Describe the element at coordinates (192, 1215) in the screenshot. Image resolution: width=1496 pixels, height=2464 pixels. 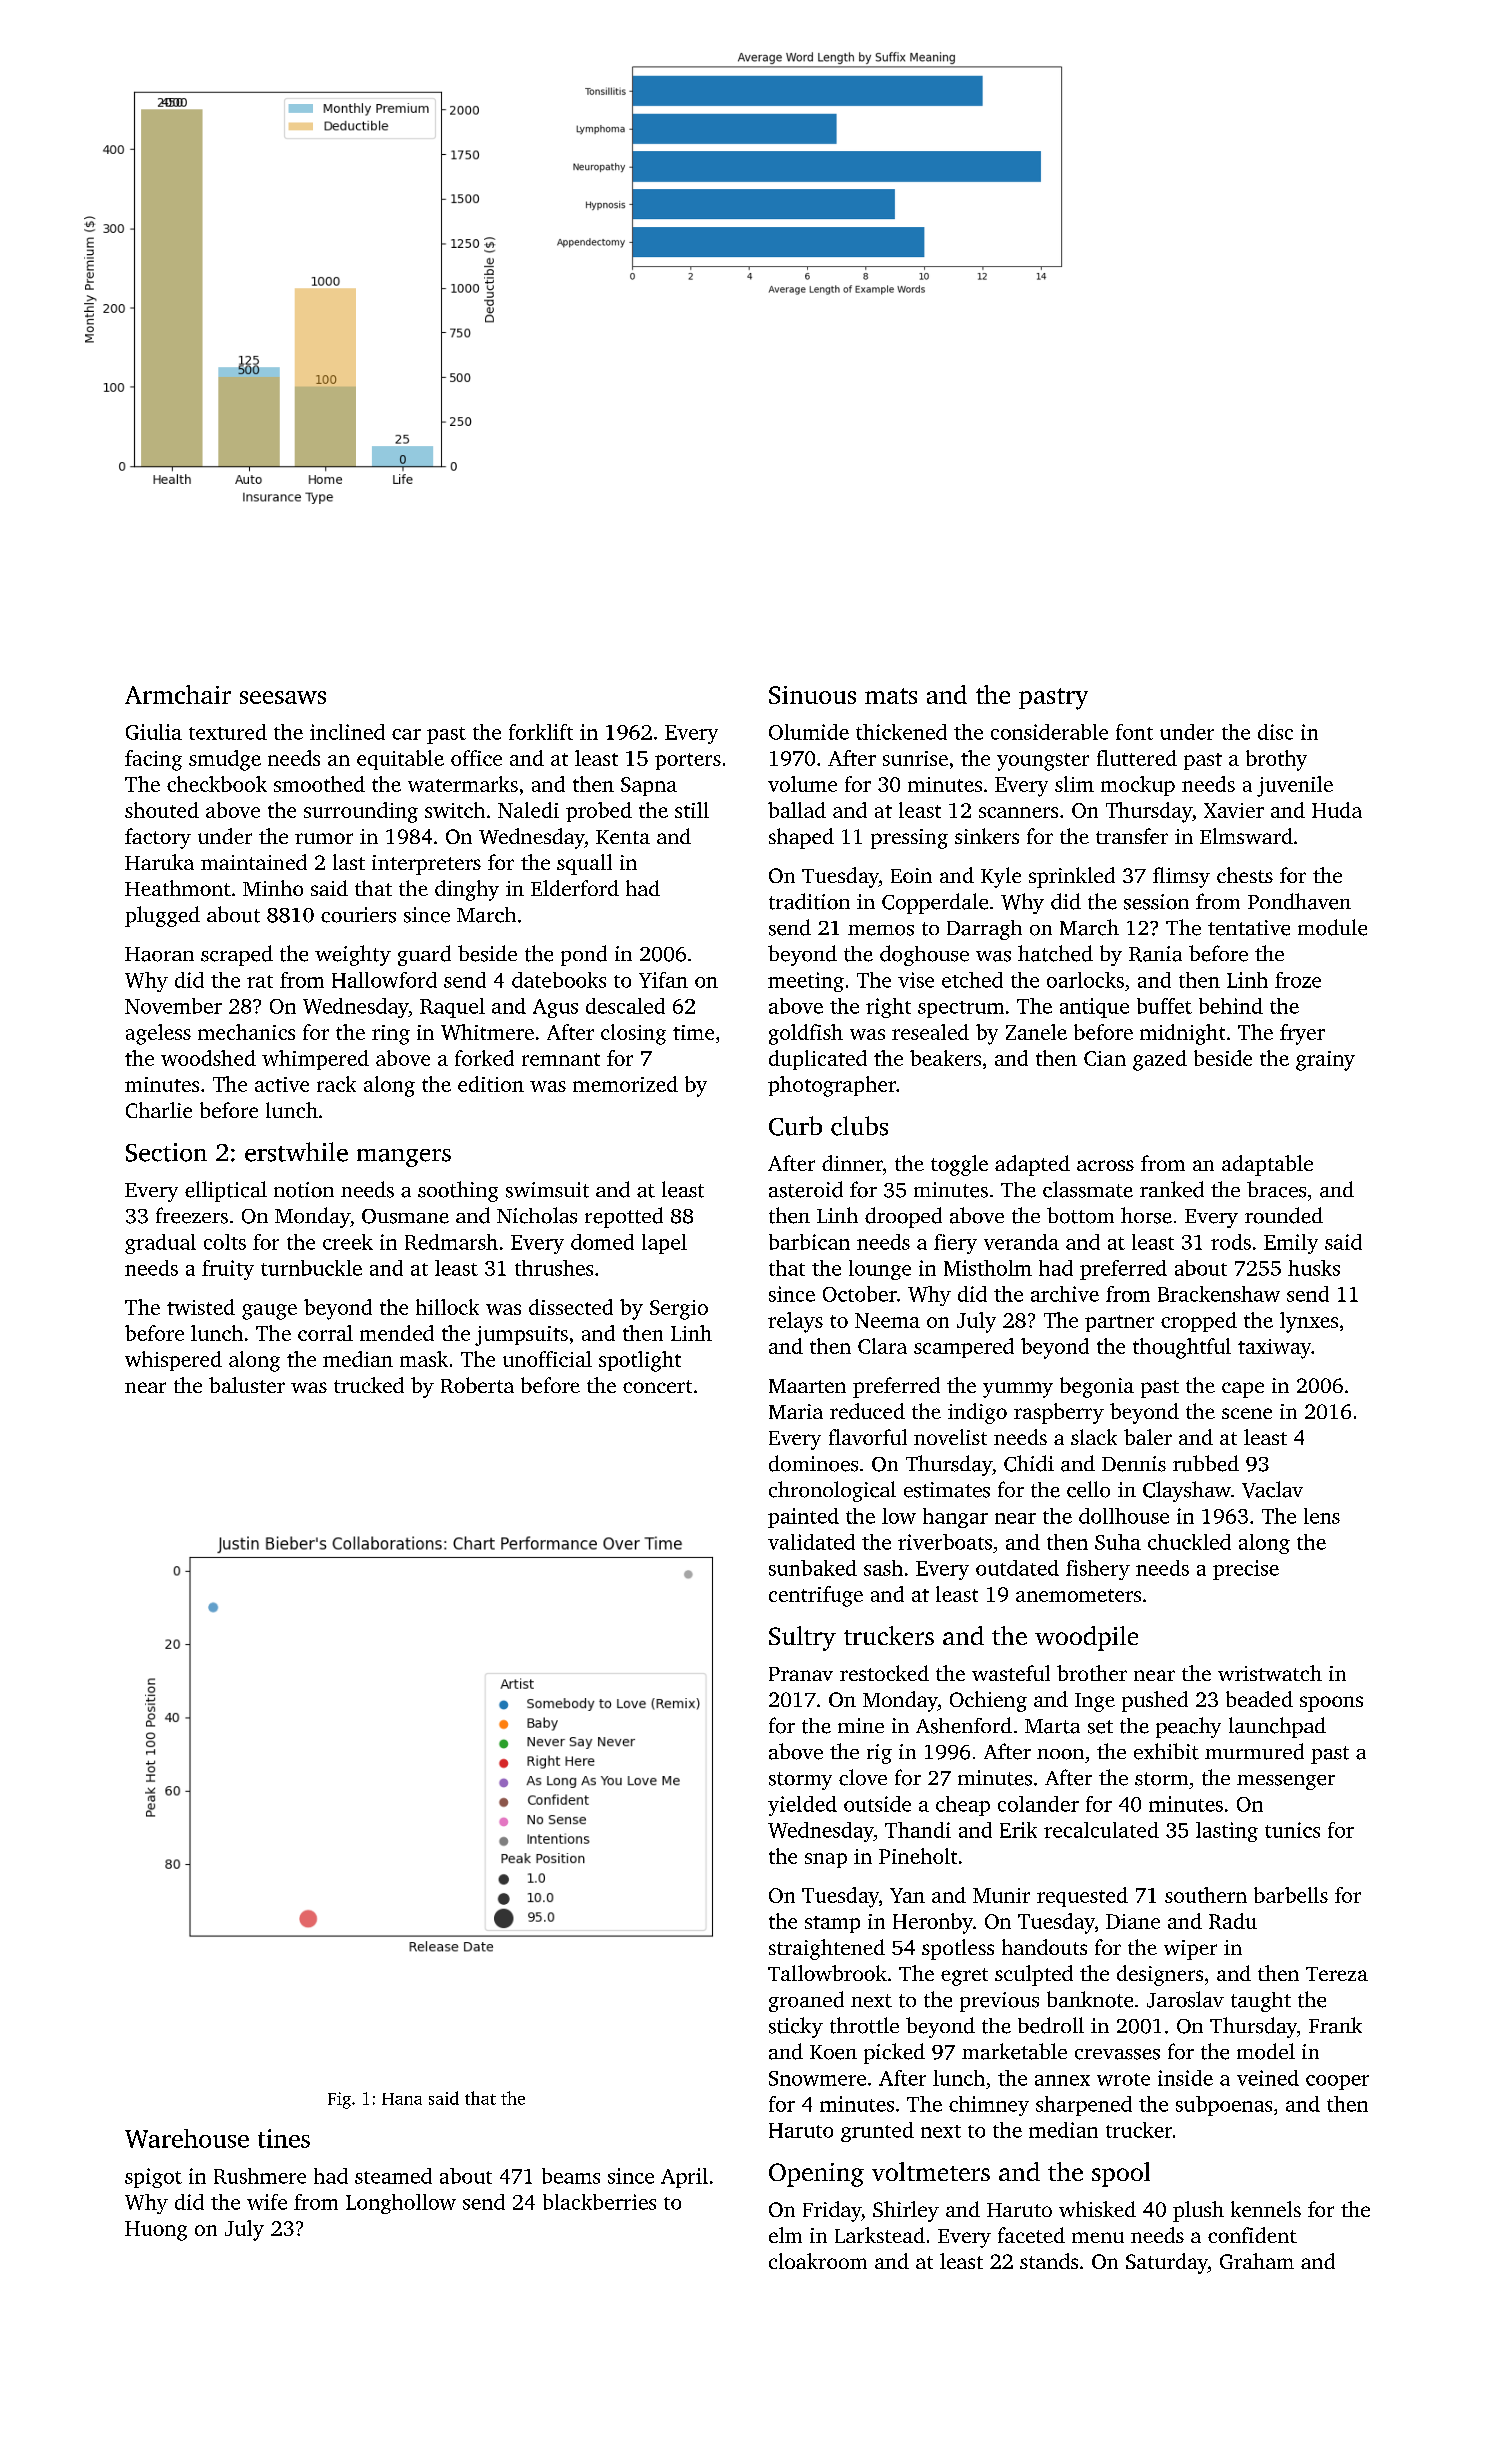
I see `freezers` at that location.
